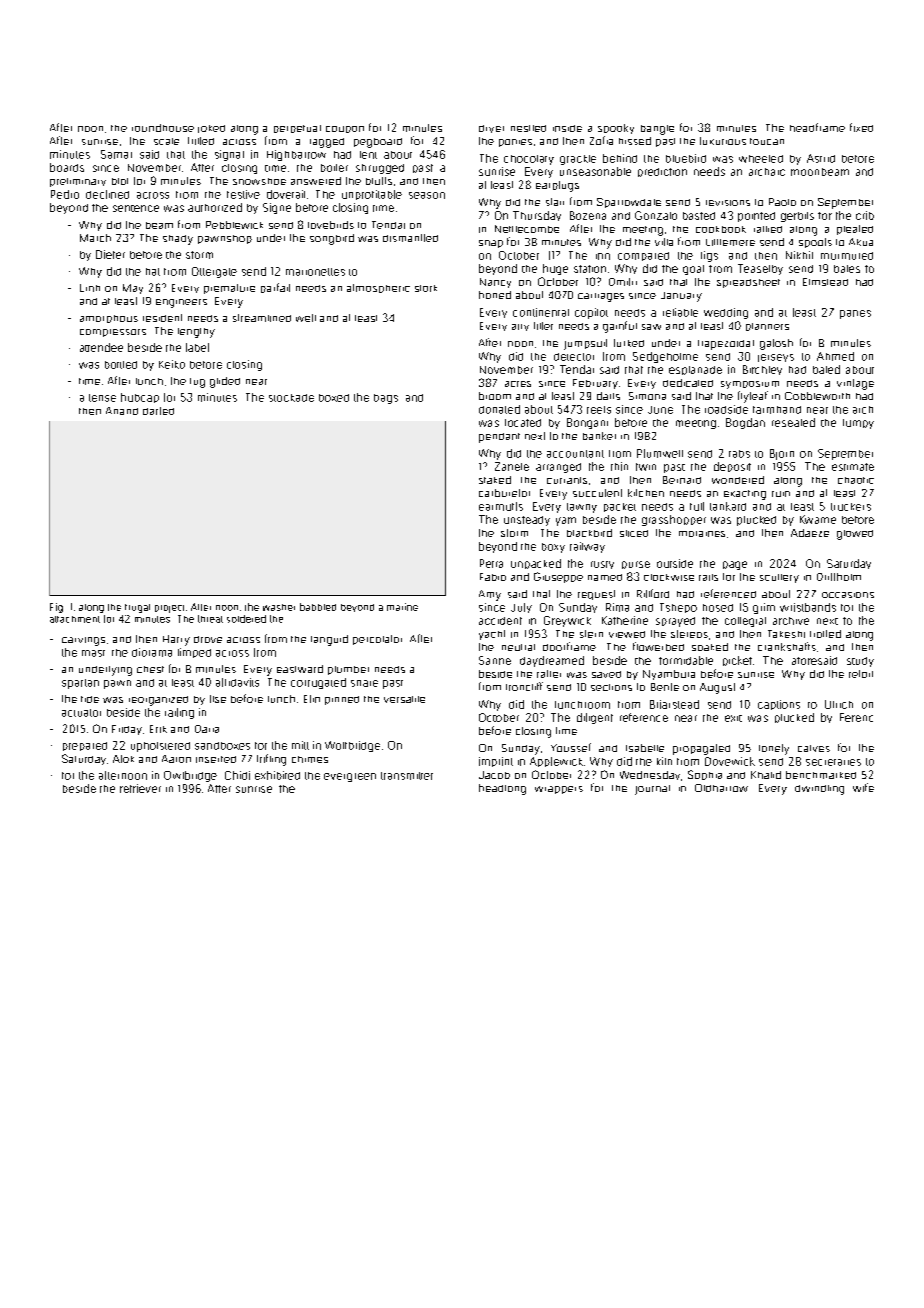 Image resolution: width=924 pixels, height=1308 pixels. Describe the element at coordinates (529, 160) in the screenshot. I see `chocolaty` at that location.
